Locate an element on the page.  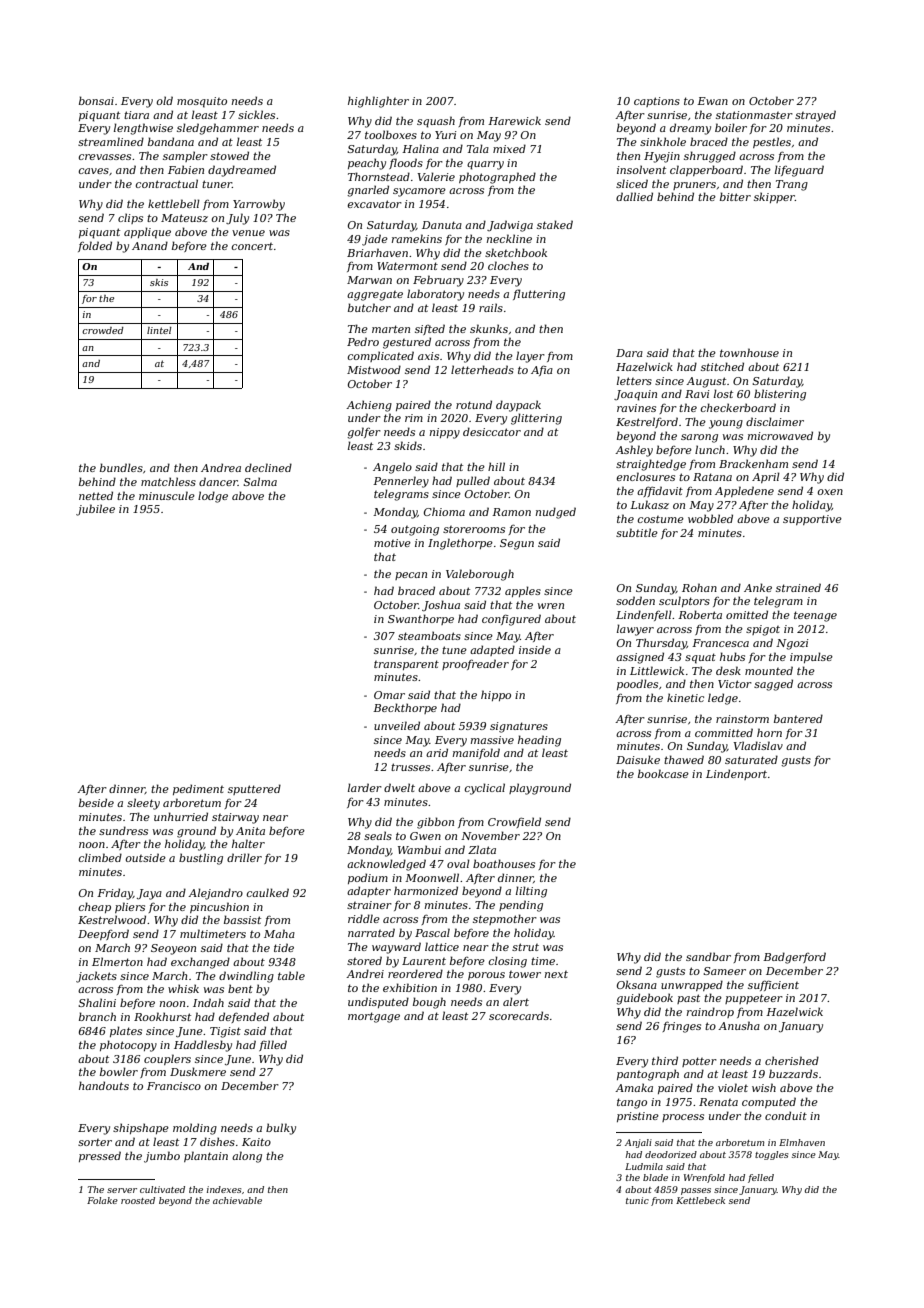
lifeguard is located at coordinates (799, 171).
